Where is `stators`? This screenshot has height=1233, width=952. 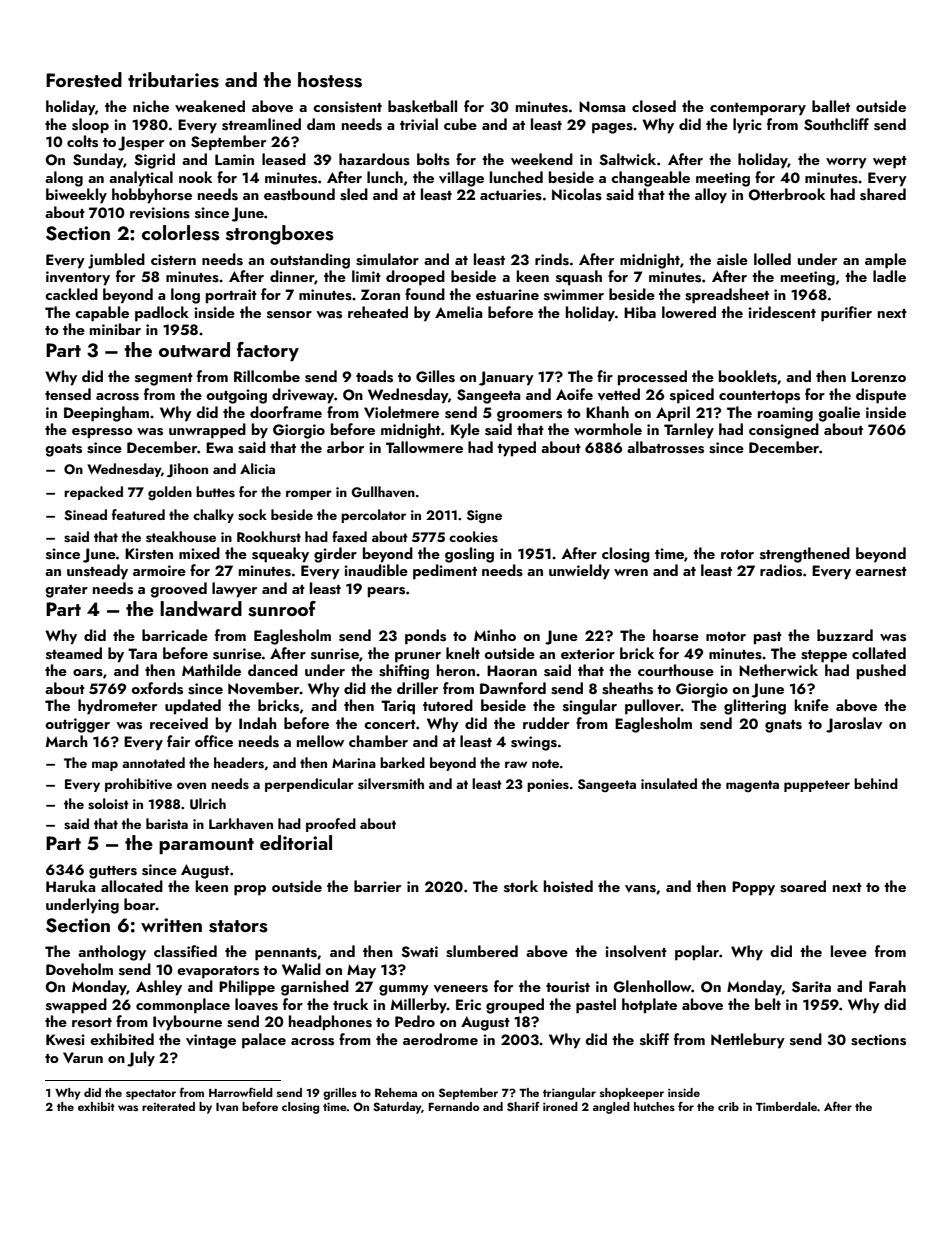
stators is located at coordinates (238, 926).
